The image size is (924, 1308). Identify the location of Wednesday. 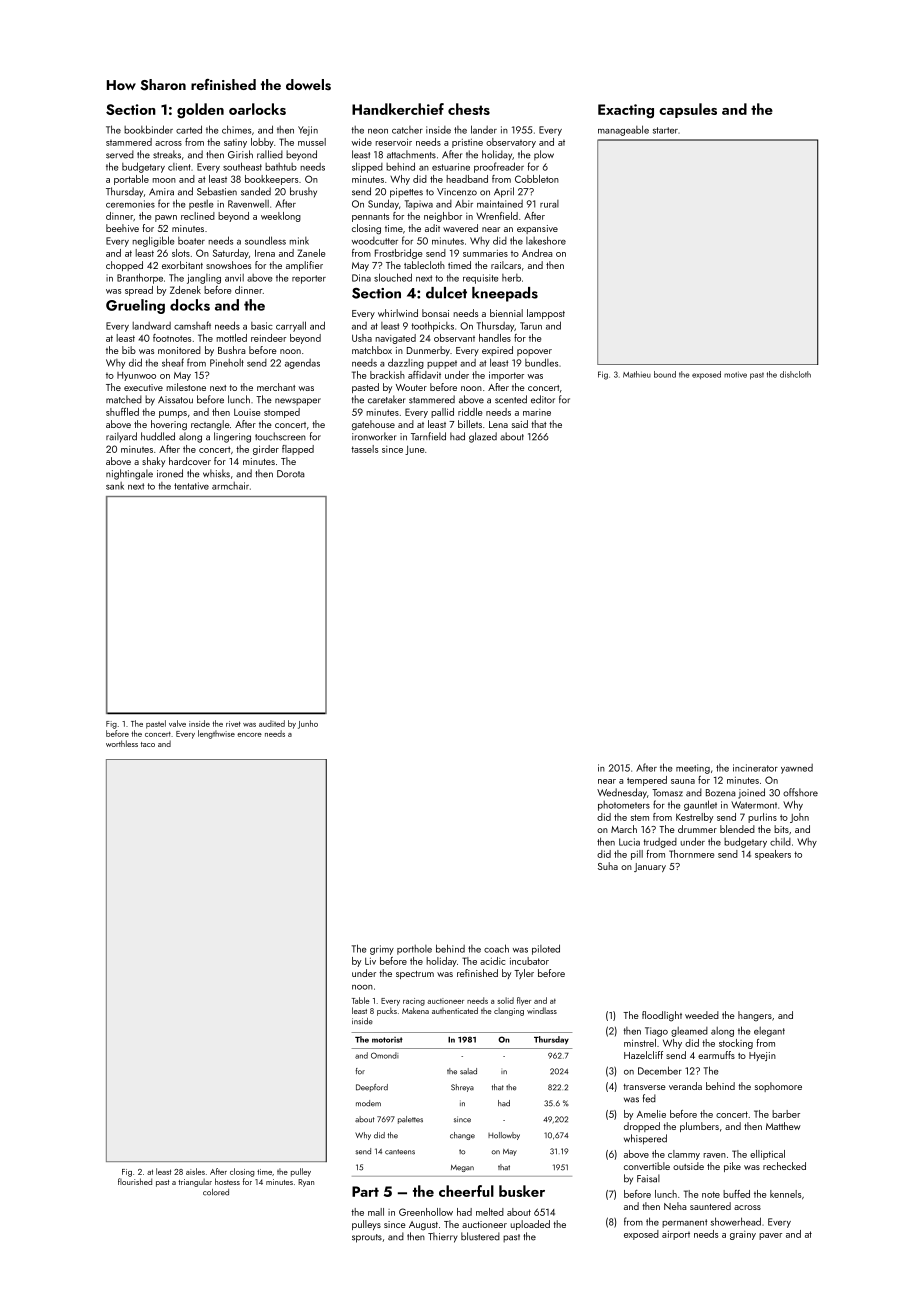
(622, 793).
